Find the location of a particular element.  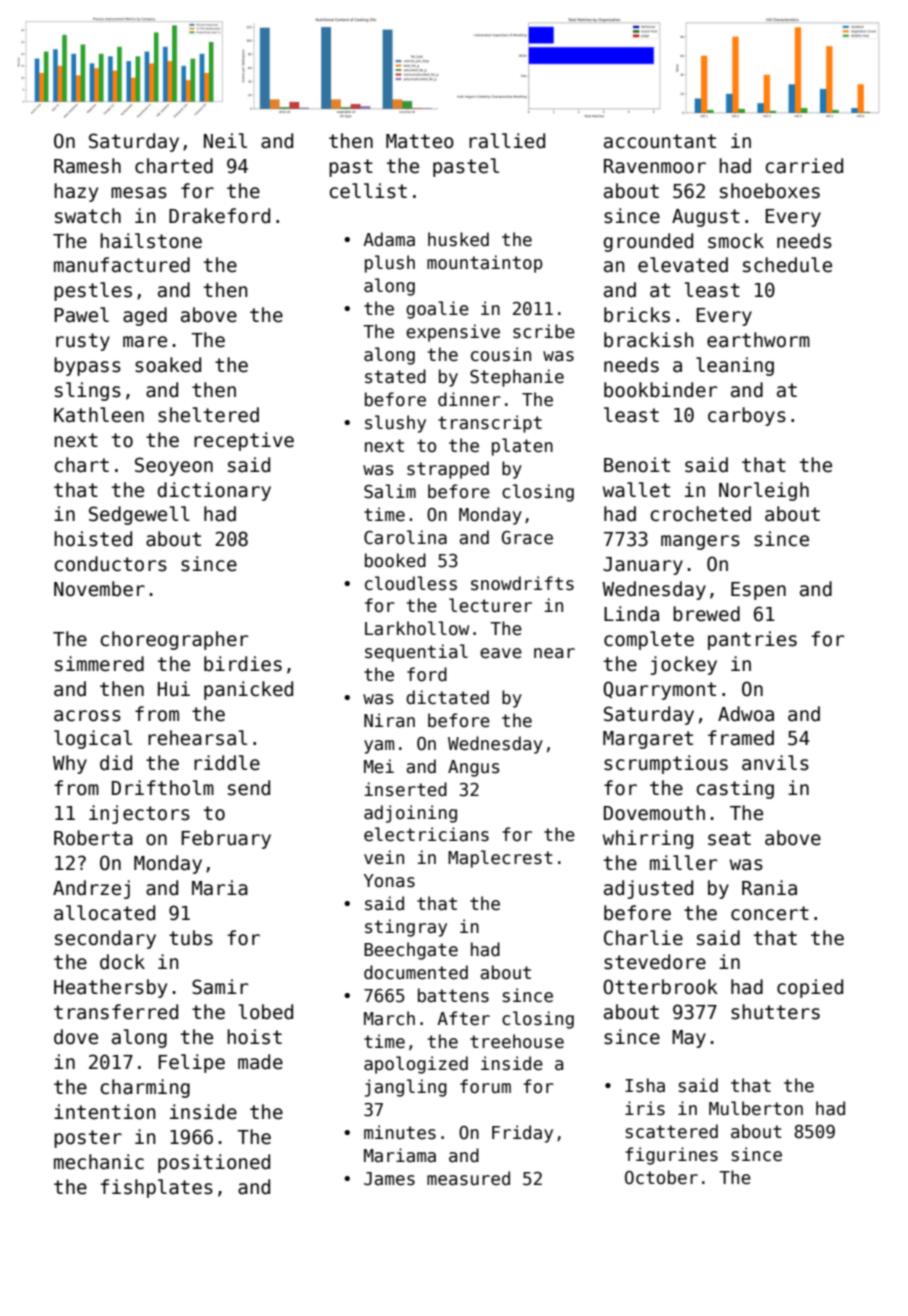

carried is located at coordinates (804, 166).
